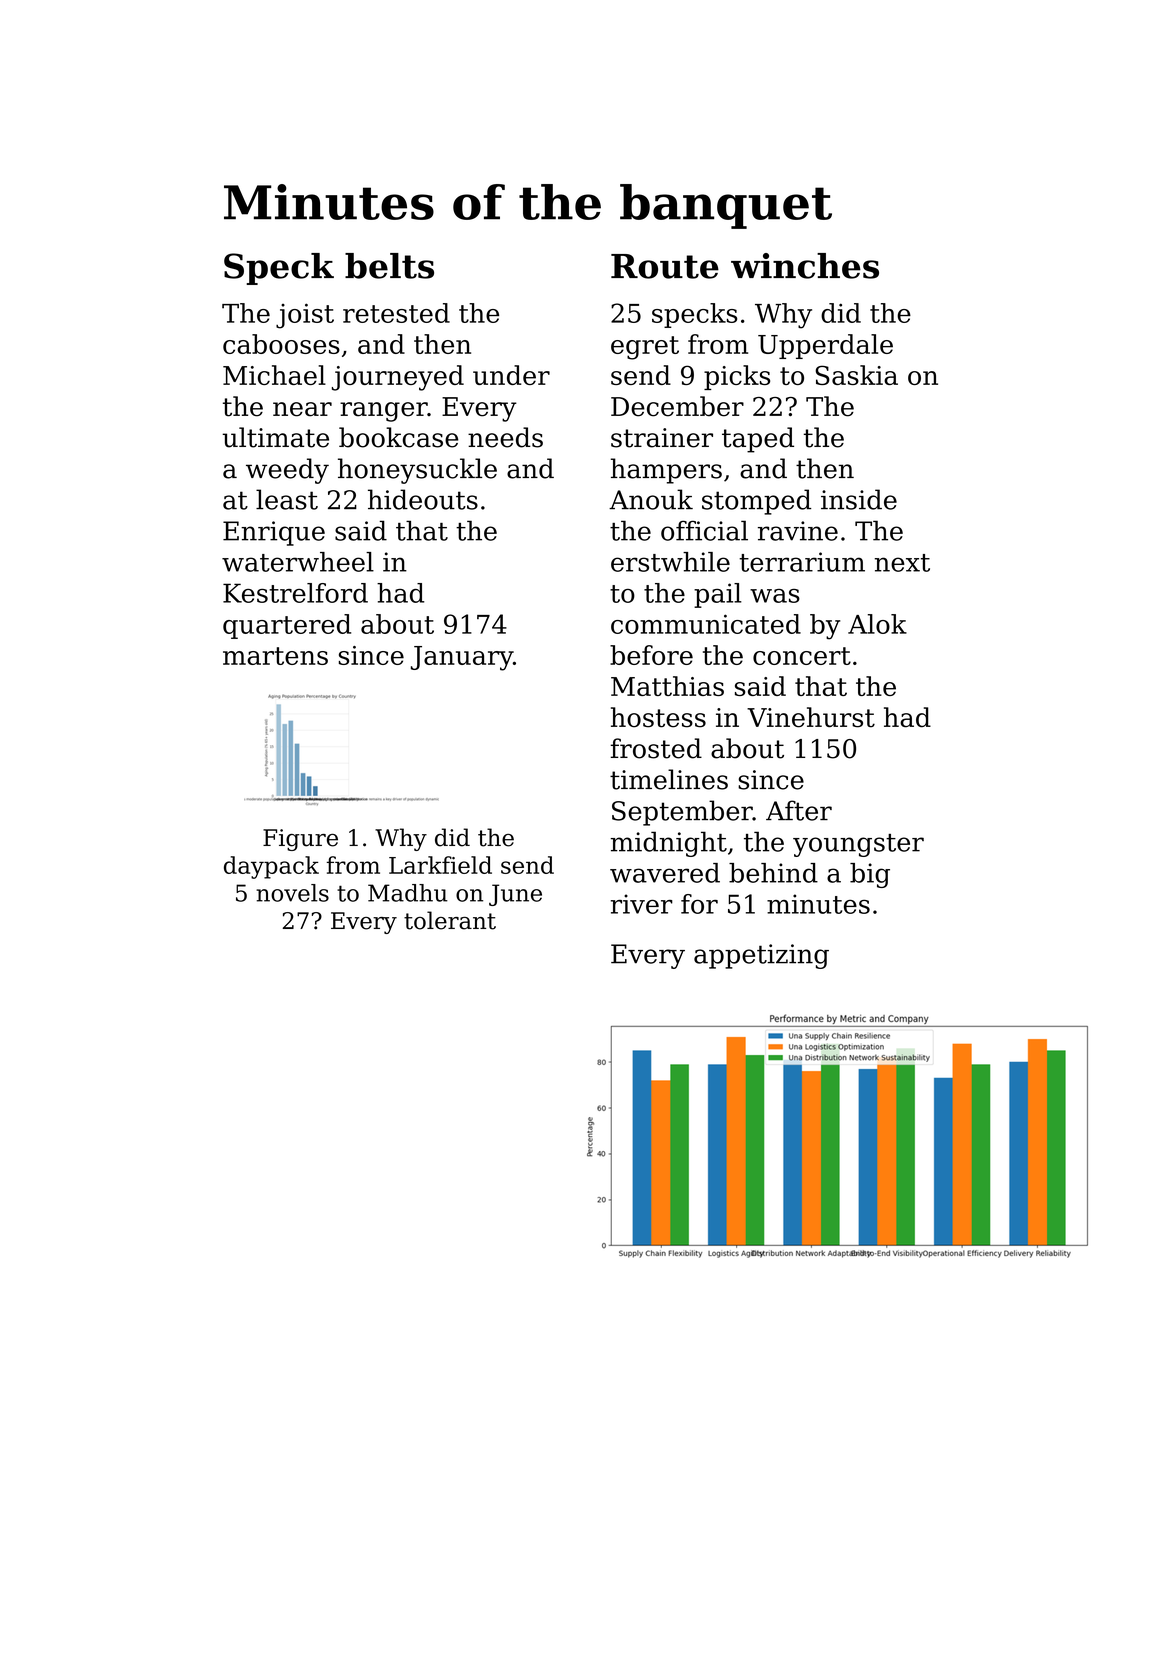 Image resolution: width=1165 pixels, height=1654 pixels. What do you see at coordinates (805, 266) in the screenshot?
I see `winches` at bounding box center [805, 266].
